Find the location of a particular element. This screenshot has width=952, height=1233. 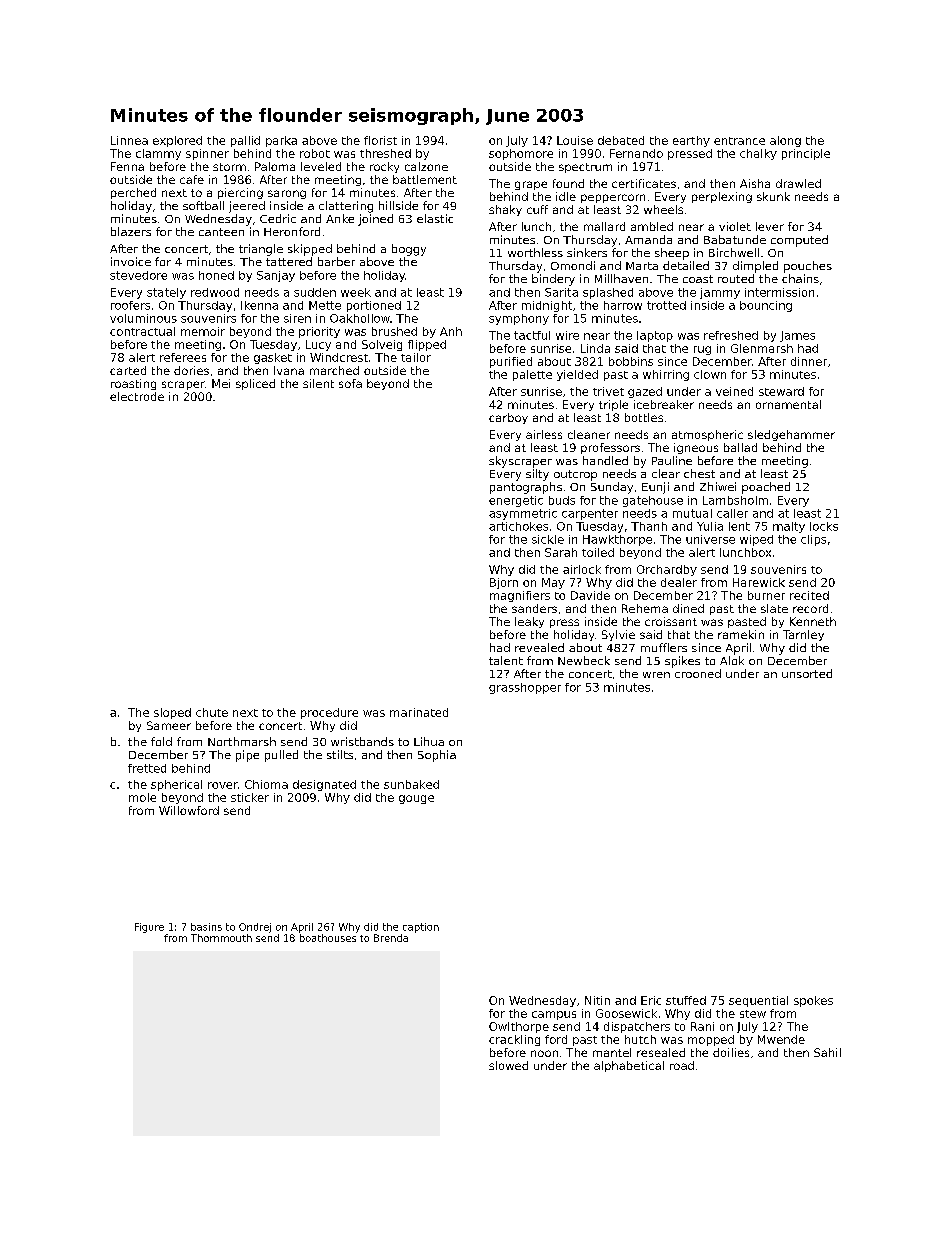

designated is located at coordinates (324, 785).
